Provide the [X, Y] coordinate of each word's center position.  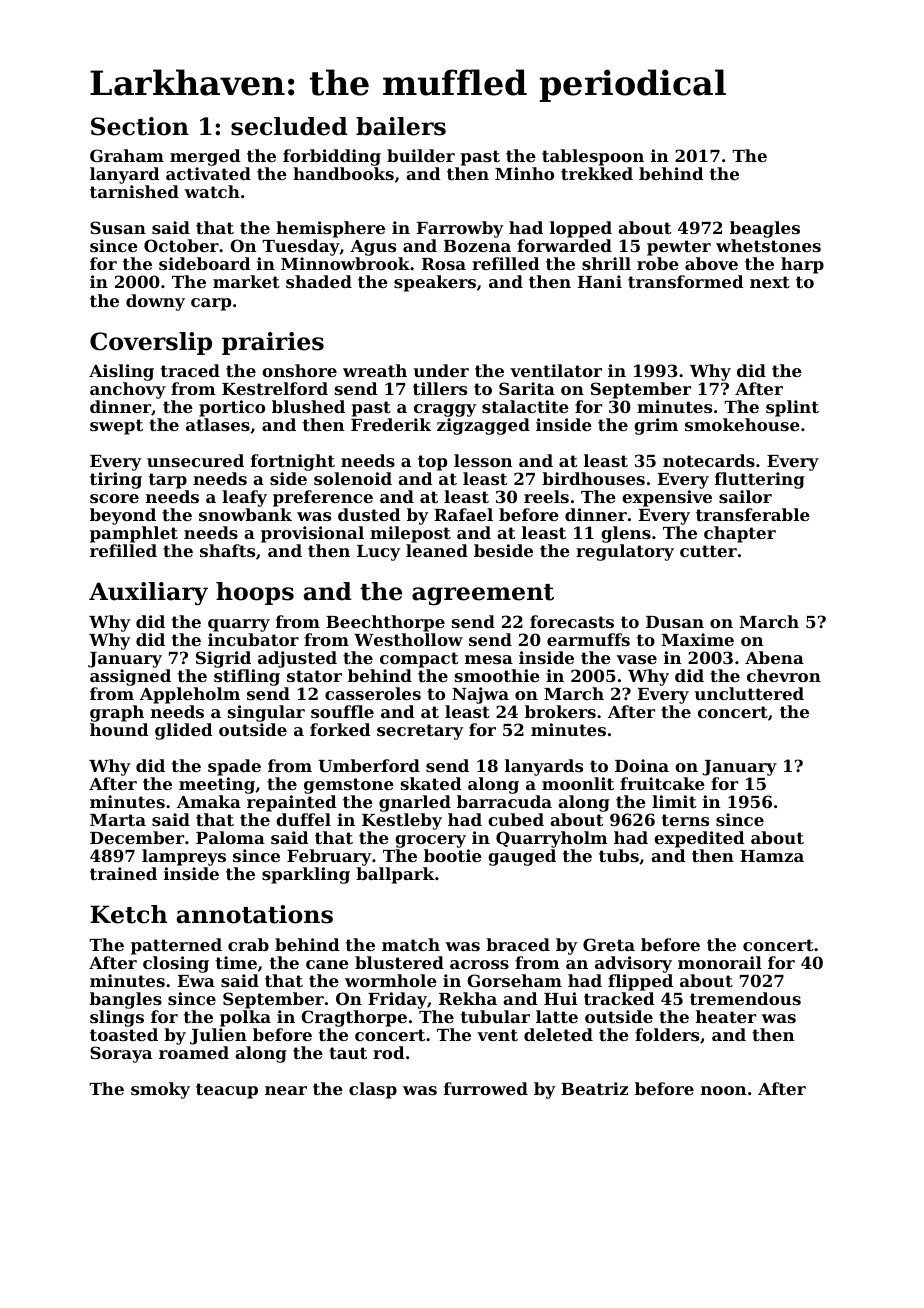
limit [674, 801]
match [411, 944]
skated [431, 783]
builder [421, 155]
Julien [218, 1036]
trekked [597, 173]
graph [117, 713]
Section [140, 126]
